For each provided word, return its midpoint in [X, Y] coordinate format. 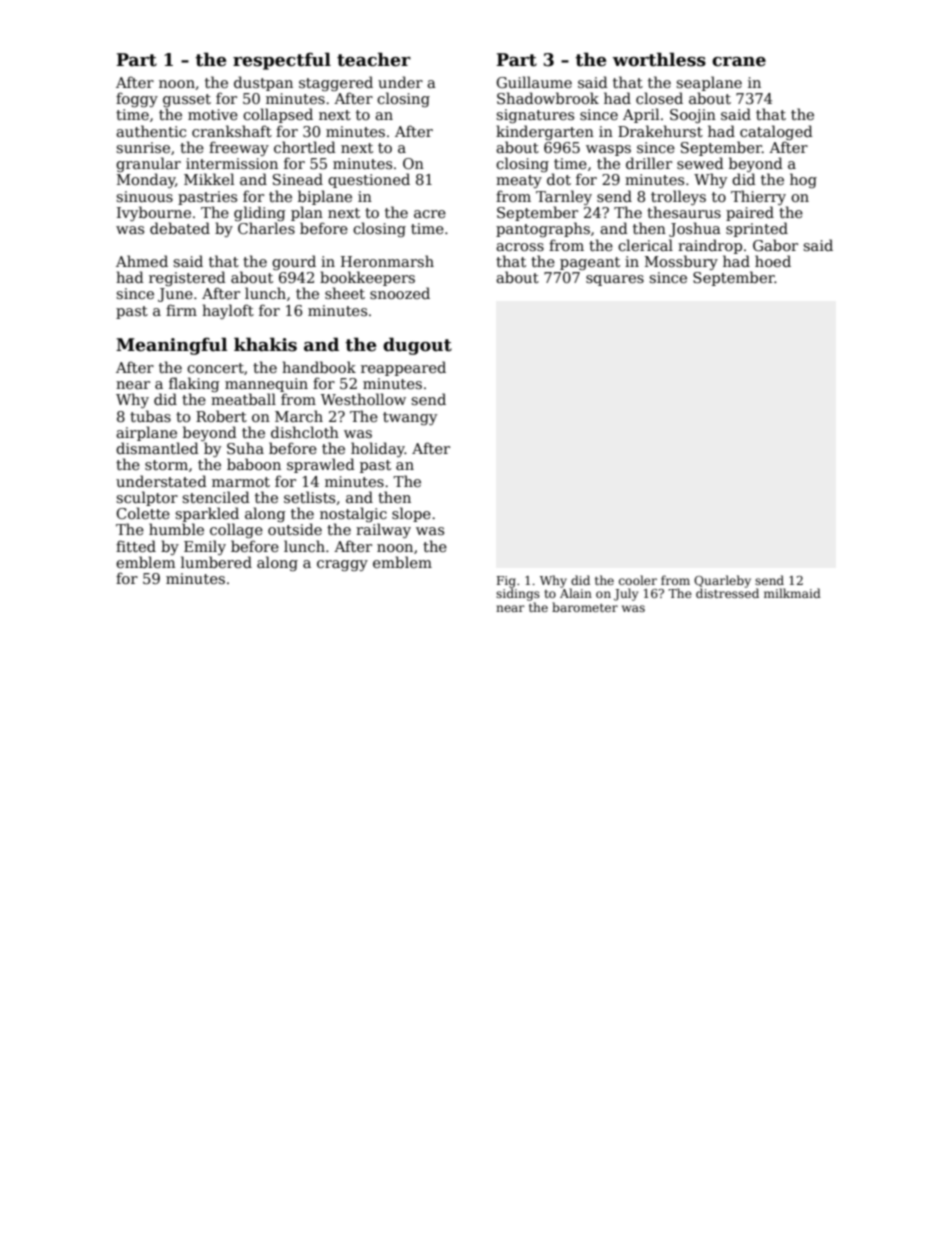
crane [739, 62]
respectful [282, 61]
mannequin [266, 385]
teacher [374, 59]
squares [615, 280]
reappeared [403, 368]
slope [411, 514]
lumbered [216, 562]
